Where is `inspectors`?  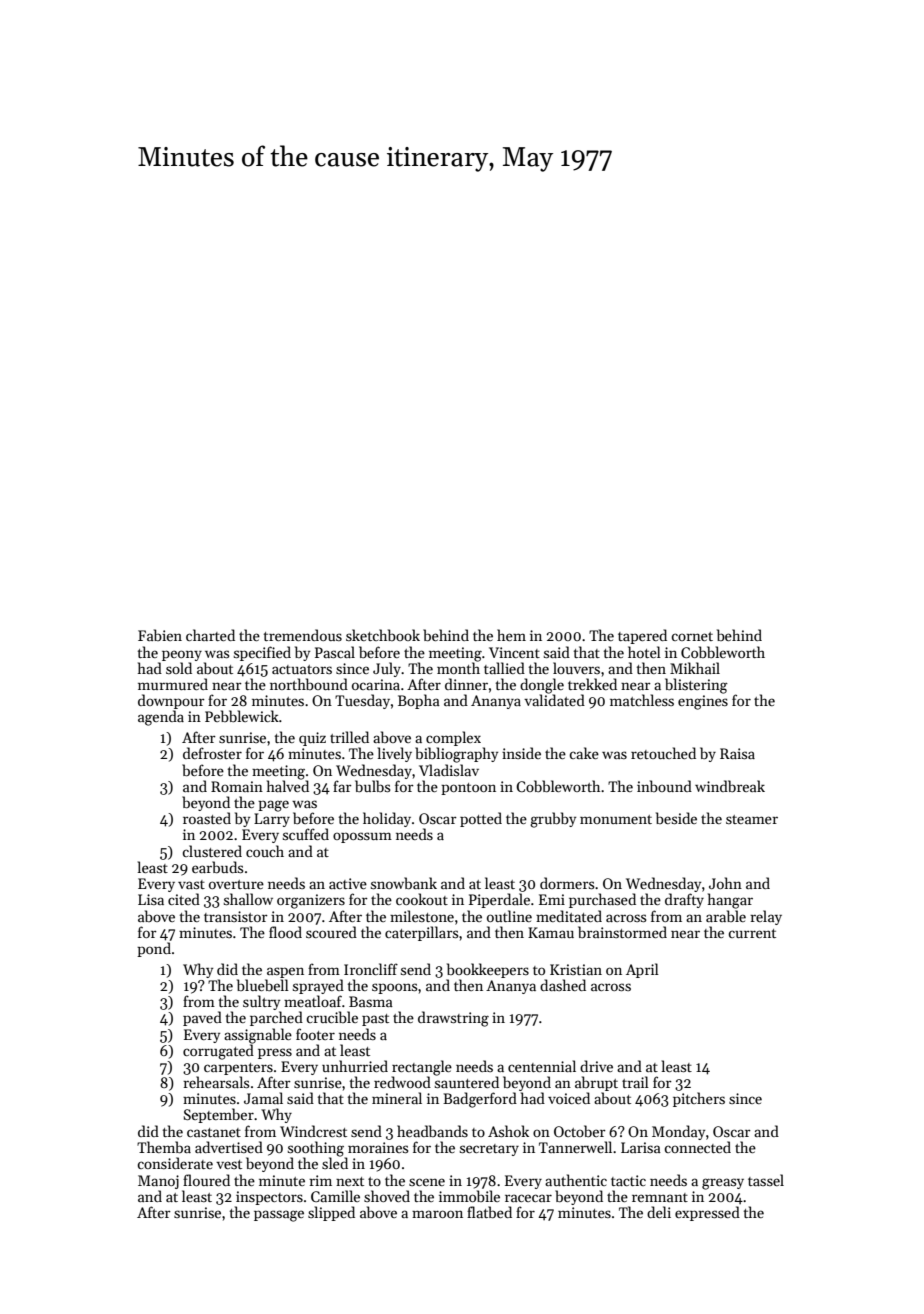
inspectors is located at coordinates (269, 1198).
